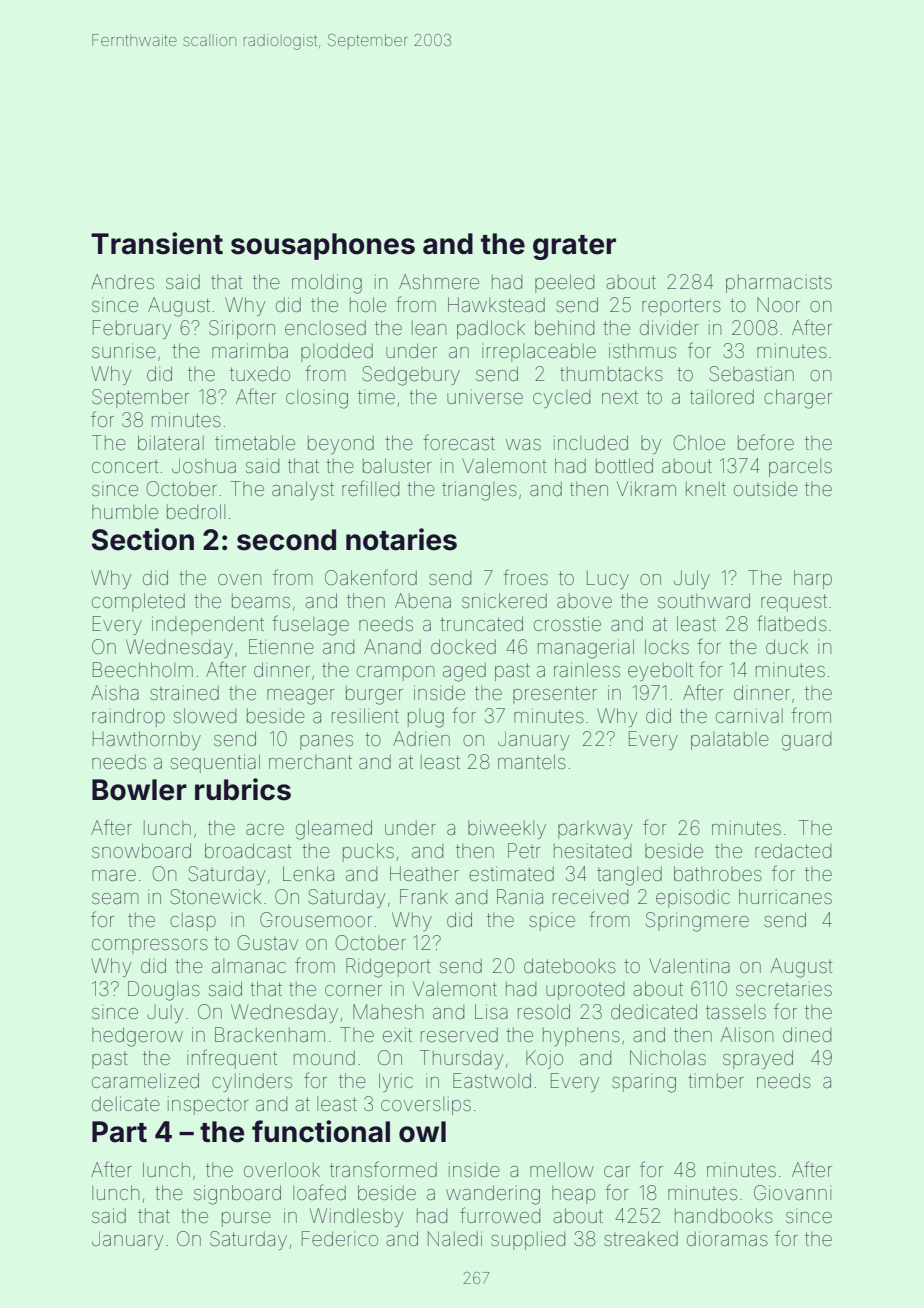 This image has height=1308, width=924. Describe the element at coordinates (265, 829) in the image. I see `acre` at that location.
